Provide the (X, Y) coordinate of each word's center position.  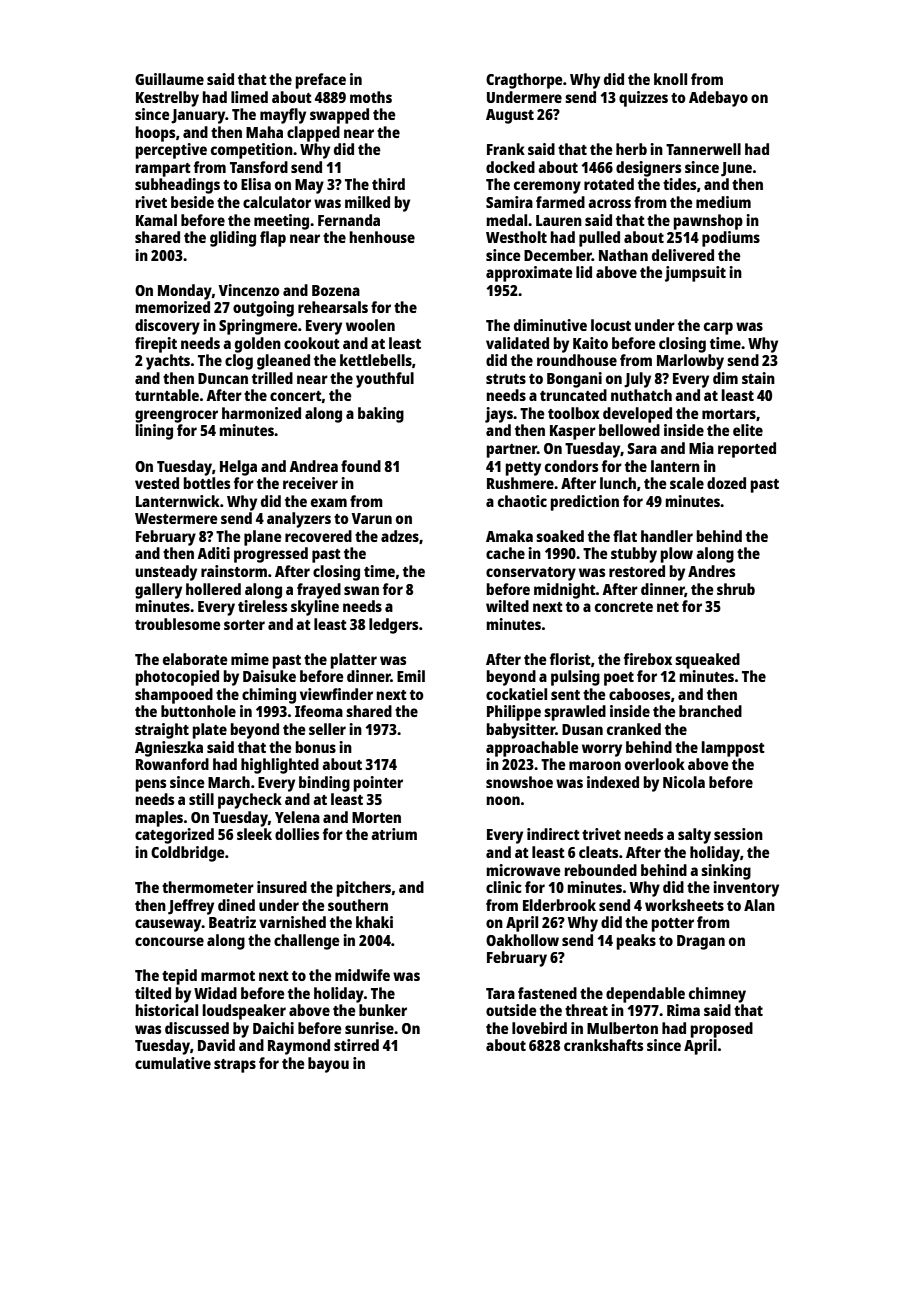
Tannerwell (703, 149)
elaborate (195, 659)
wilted (507, 606)
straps (235, 1066)
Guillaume (169, 79)
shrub (736, 589)
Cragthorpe (524, 81)
